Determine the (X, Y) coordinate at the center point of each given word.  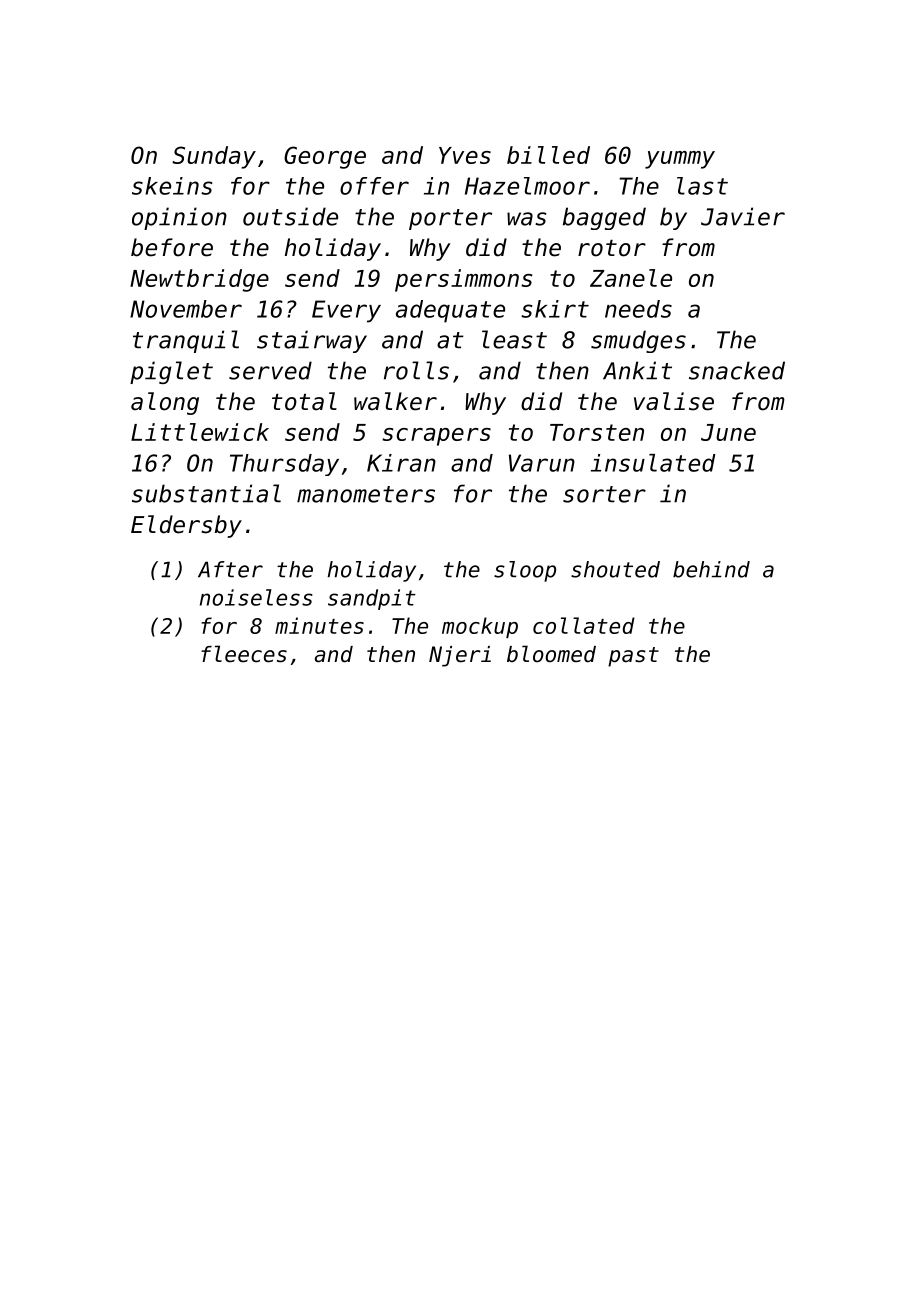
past (633, 657)
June (728, 432)
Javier (743, 216)
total (304, 401)
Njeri (460, 656)
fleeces (244, 654)
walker (395, 401)
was (527, 219)
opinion (179, 218)
